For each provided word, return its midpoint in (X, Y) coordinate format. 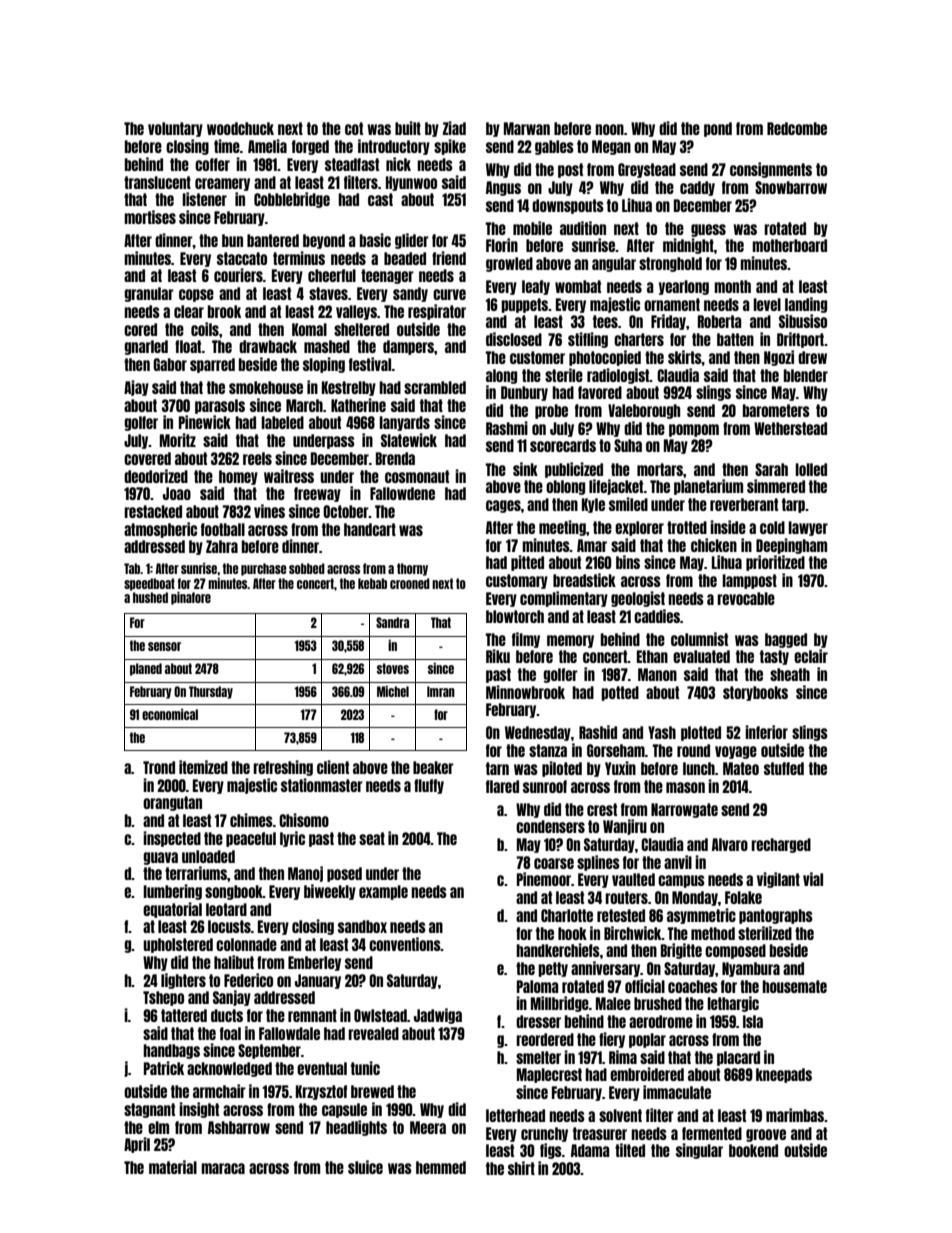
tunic (365, 1068)
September (269, 1051)
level (767, 304)
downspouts (568, 206)
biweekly (330, 892)
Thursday (211, 692)
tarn (497, 768)
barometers (776, 410)
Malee (613, 1003)
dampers (408, 347)
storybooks (755, 693)
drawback (268, 346)
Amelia (267, 146)
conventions (405, 944)
